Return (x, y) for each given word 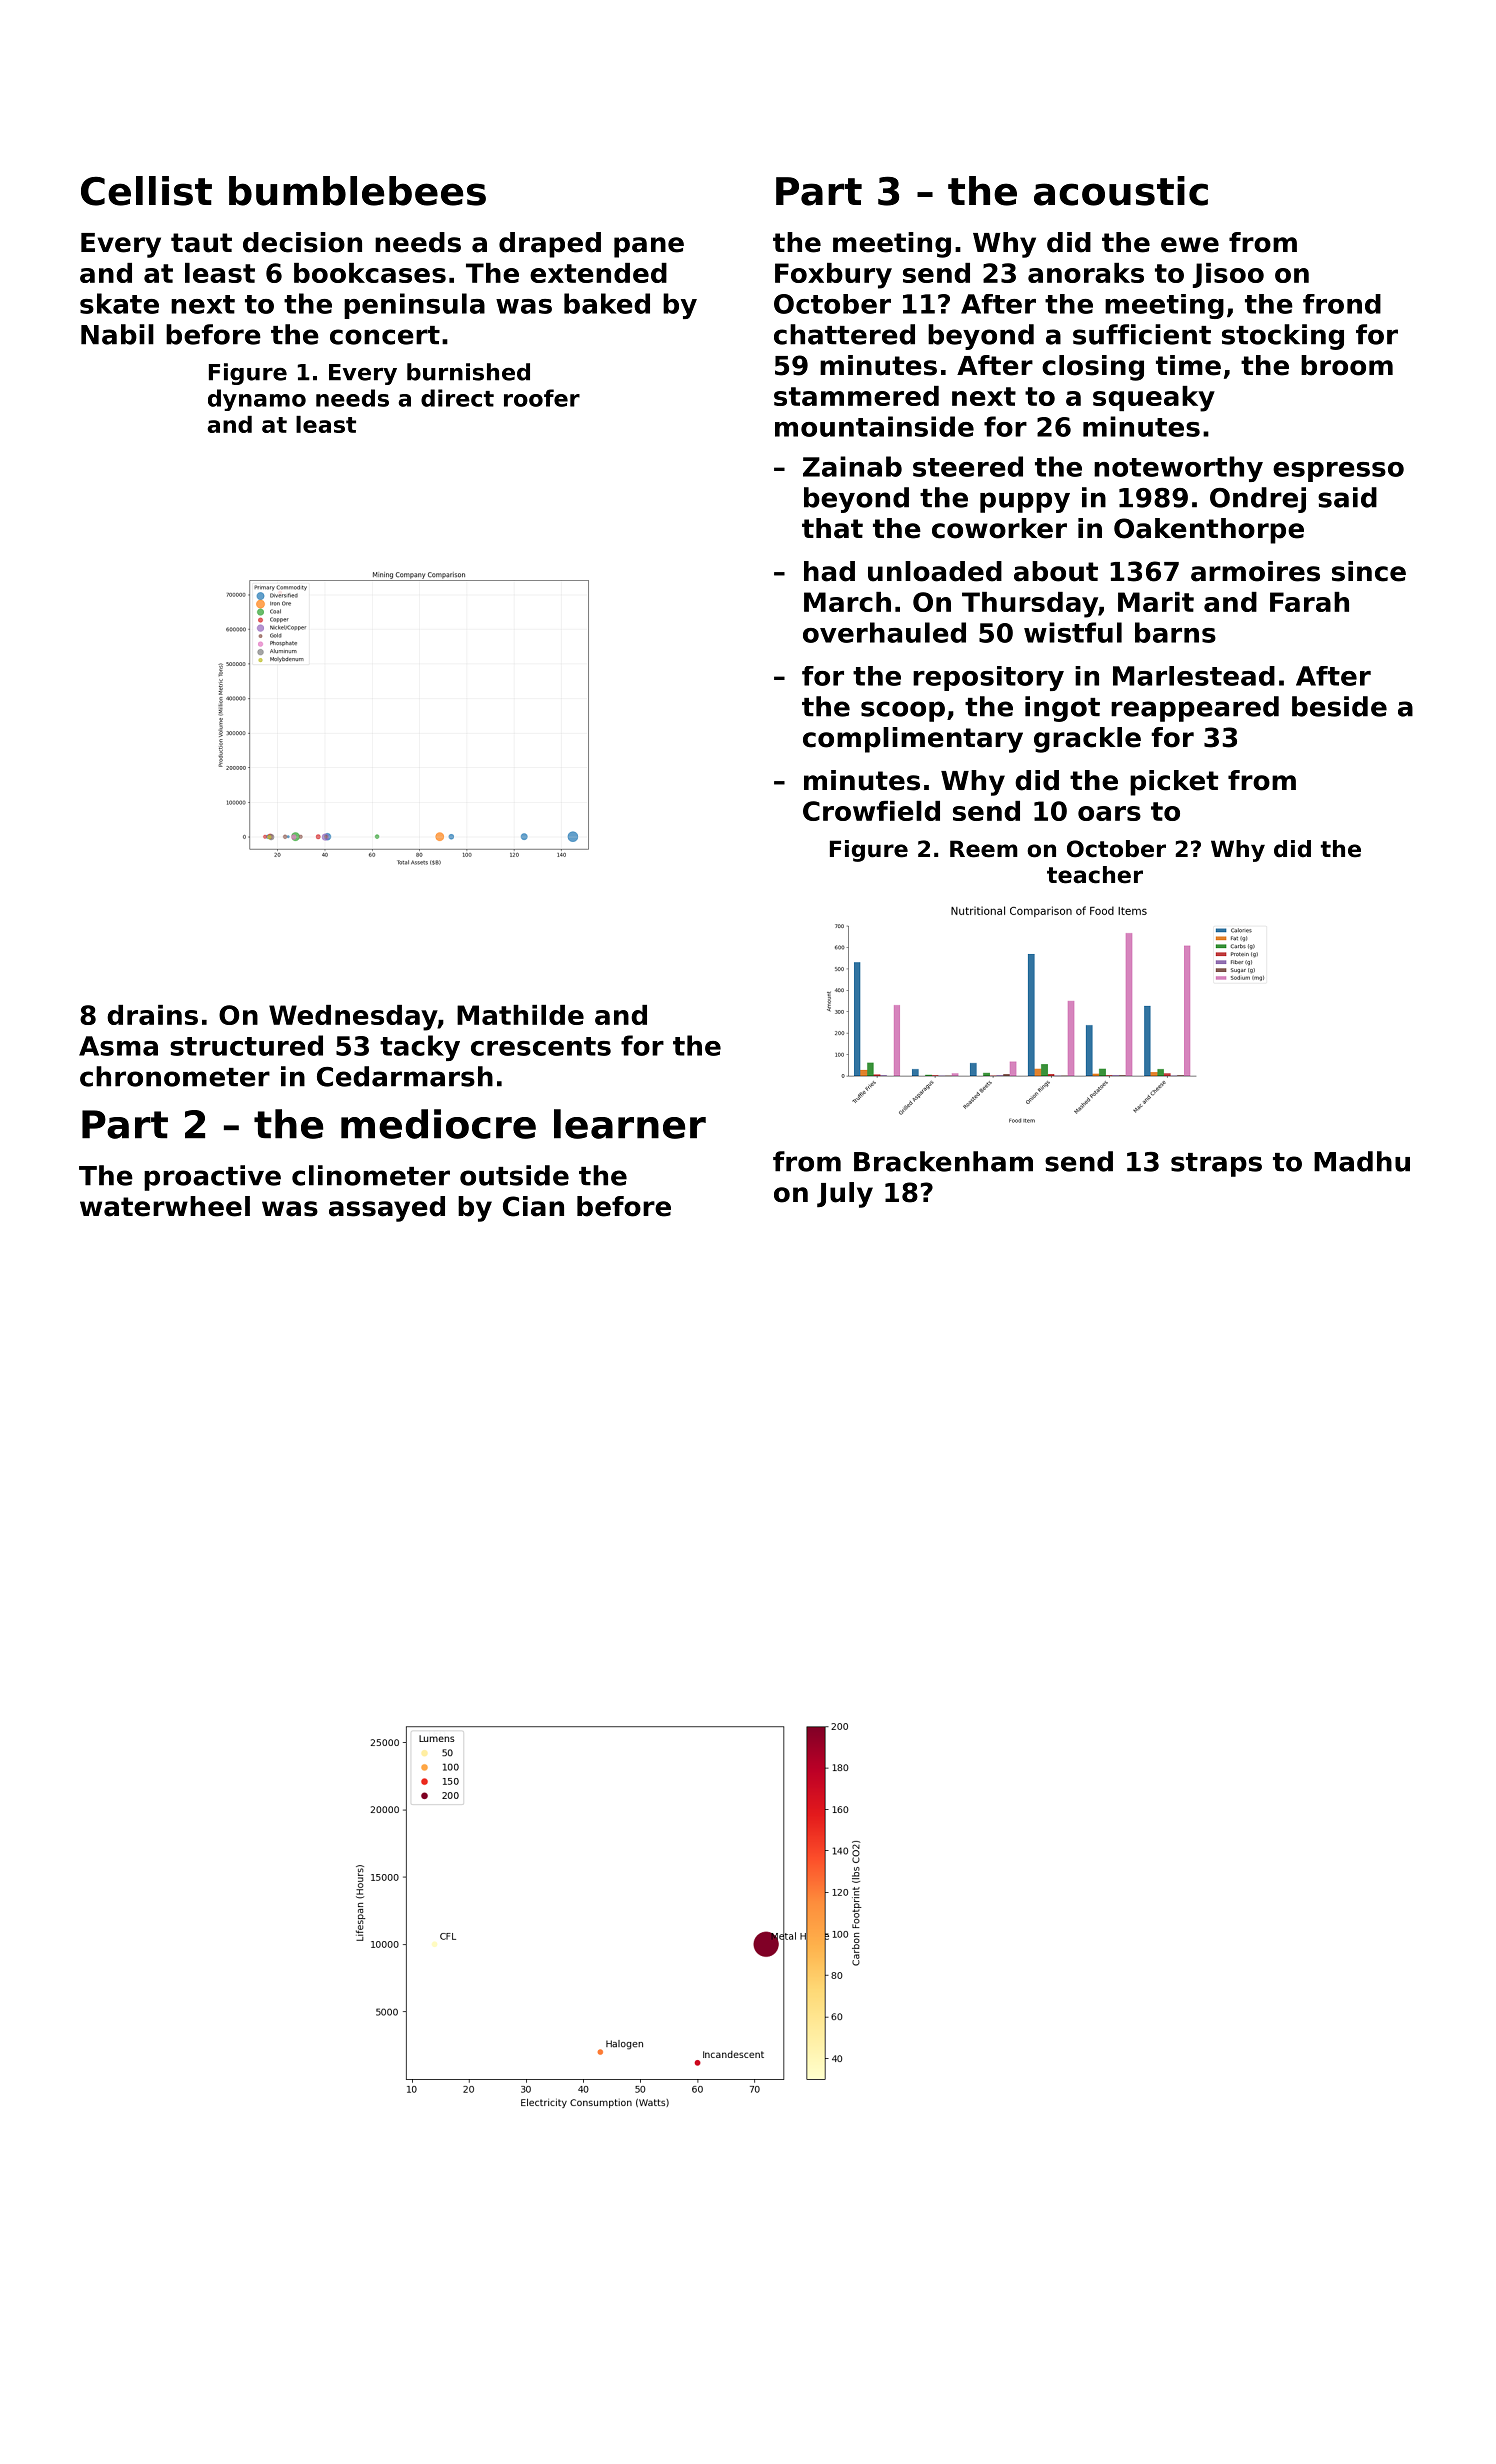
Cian (533, 1206)
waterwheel (165, 1206)
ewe (1190, 245)
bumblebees (357, 191)
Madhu (1362, 1161)
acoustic (1121, 191)
